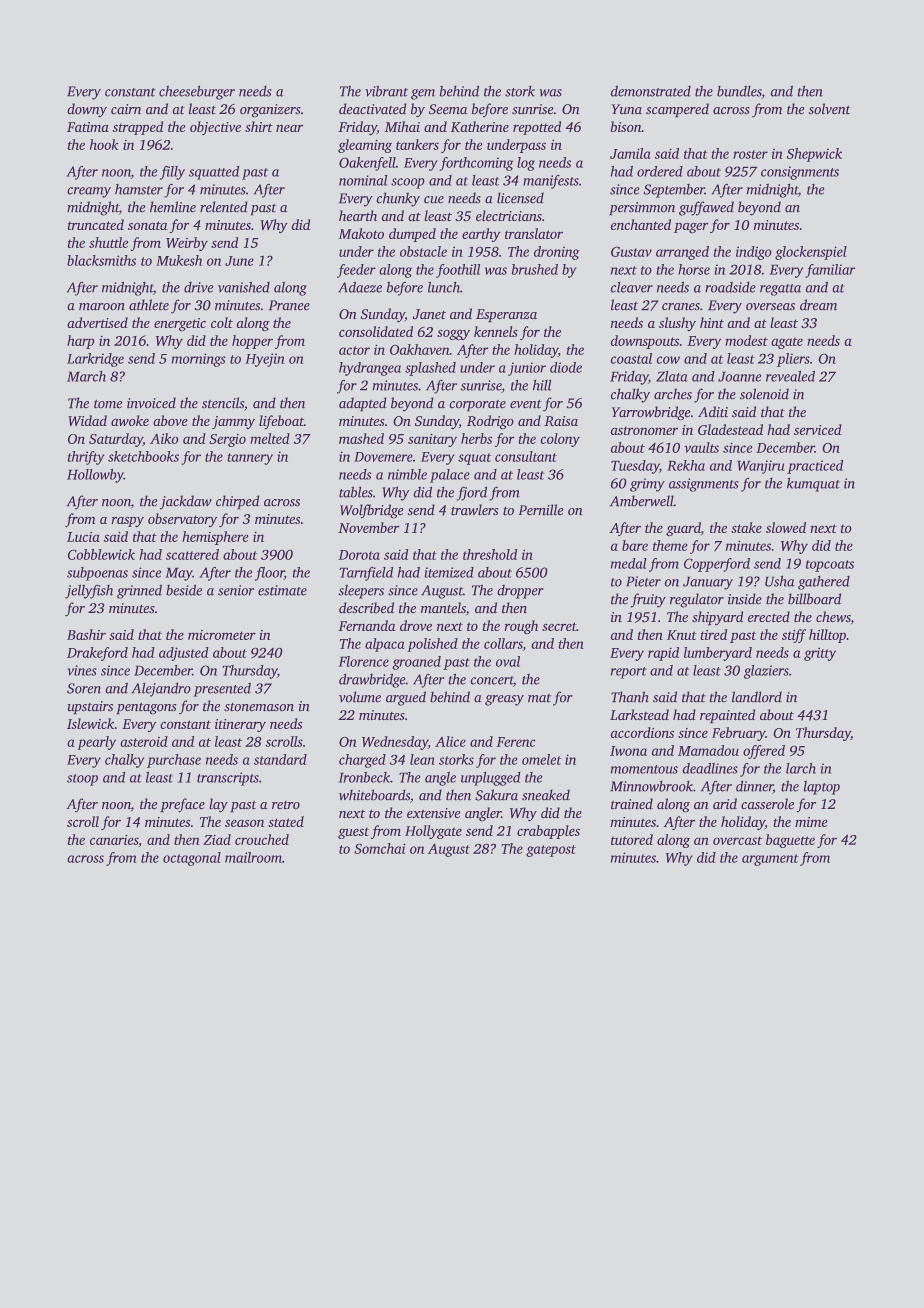 The image size is (924, 1308). What do you see at coordinates (239, 261) in the screenshot?
I see `June` at bounding box center [239, 261].
